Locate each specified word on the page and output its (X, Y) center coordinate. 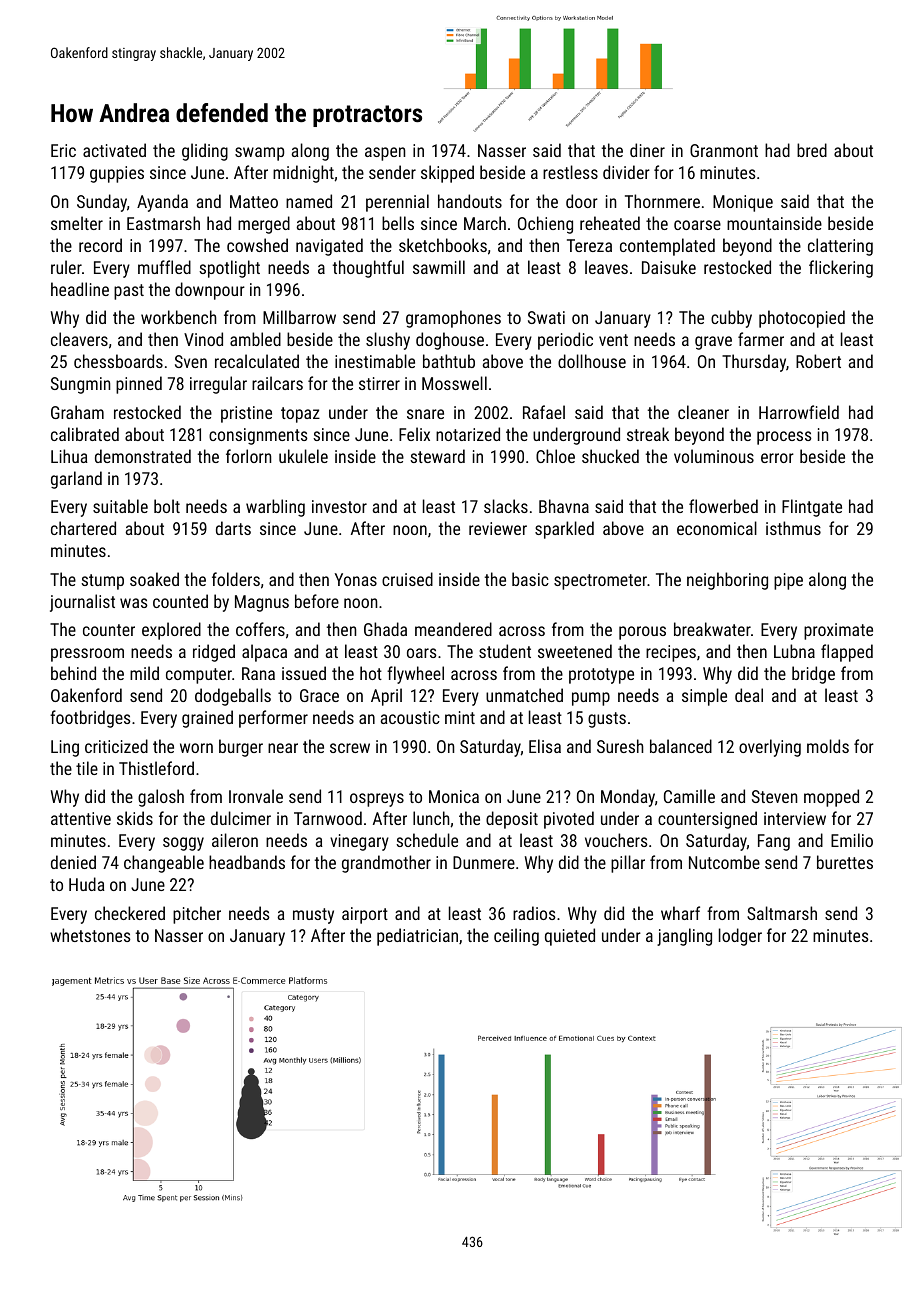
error (777, 458)
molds (828, 746)
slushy (388, 341)
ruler (66, 267)
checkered (130, 913)
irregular (218, 385)
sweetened (575, 651)
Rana (258, 673)
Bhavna (564, 506)
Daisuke (669, 267)
